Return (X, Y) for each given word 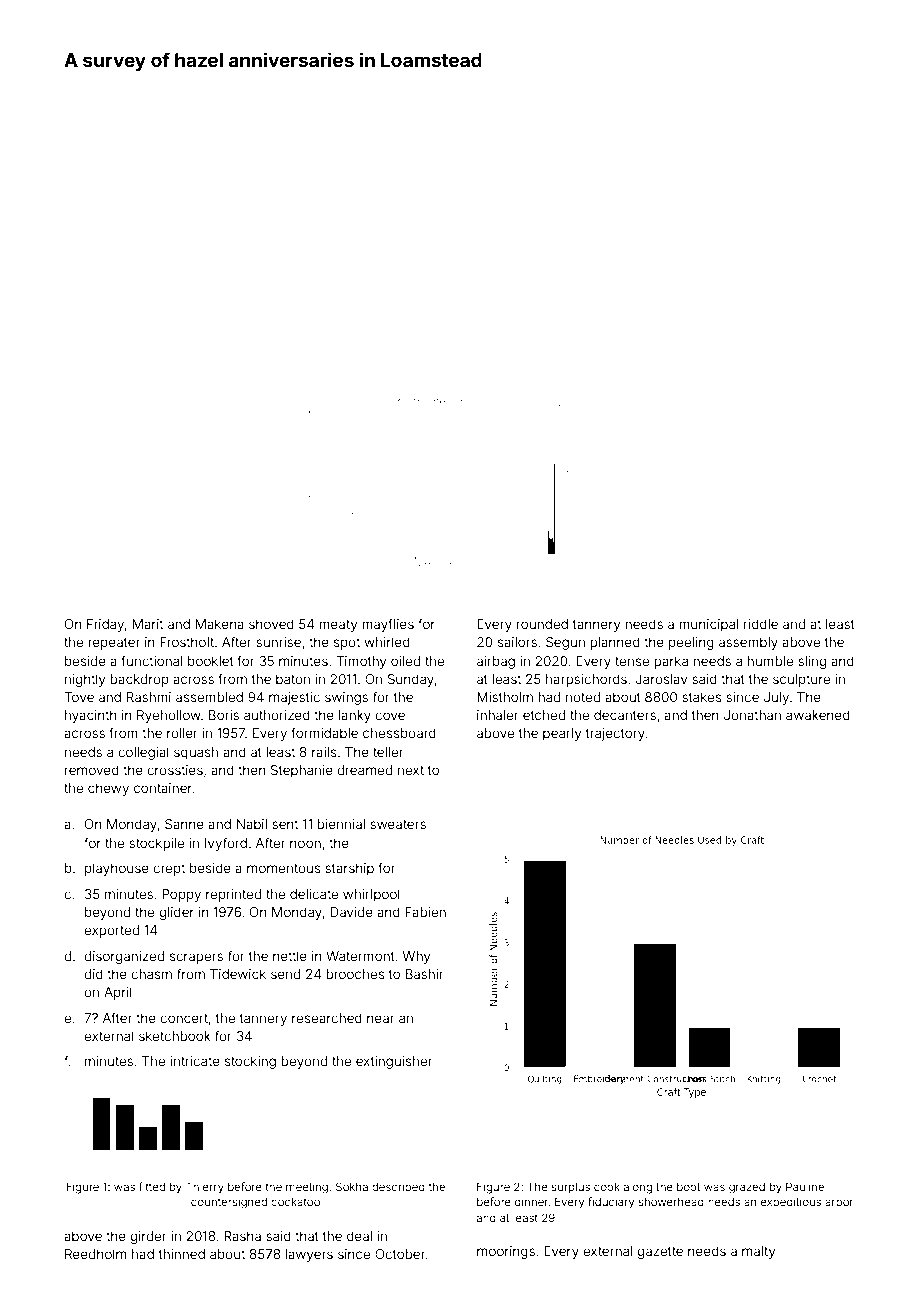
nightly (85, 680)
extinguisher (394, 1062)
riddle (761, 624)
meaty (338, 626)
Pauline (805, 1186)
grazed (747, 1188)
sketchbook (175, 1036)
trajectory (615, 734)
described (398, 1186)
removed (92, 770)
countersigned (229, 1203)
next (411, 770)
